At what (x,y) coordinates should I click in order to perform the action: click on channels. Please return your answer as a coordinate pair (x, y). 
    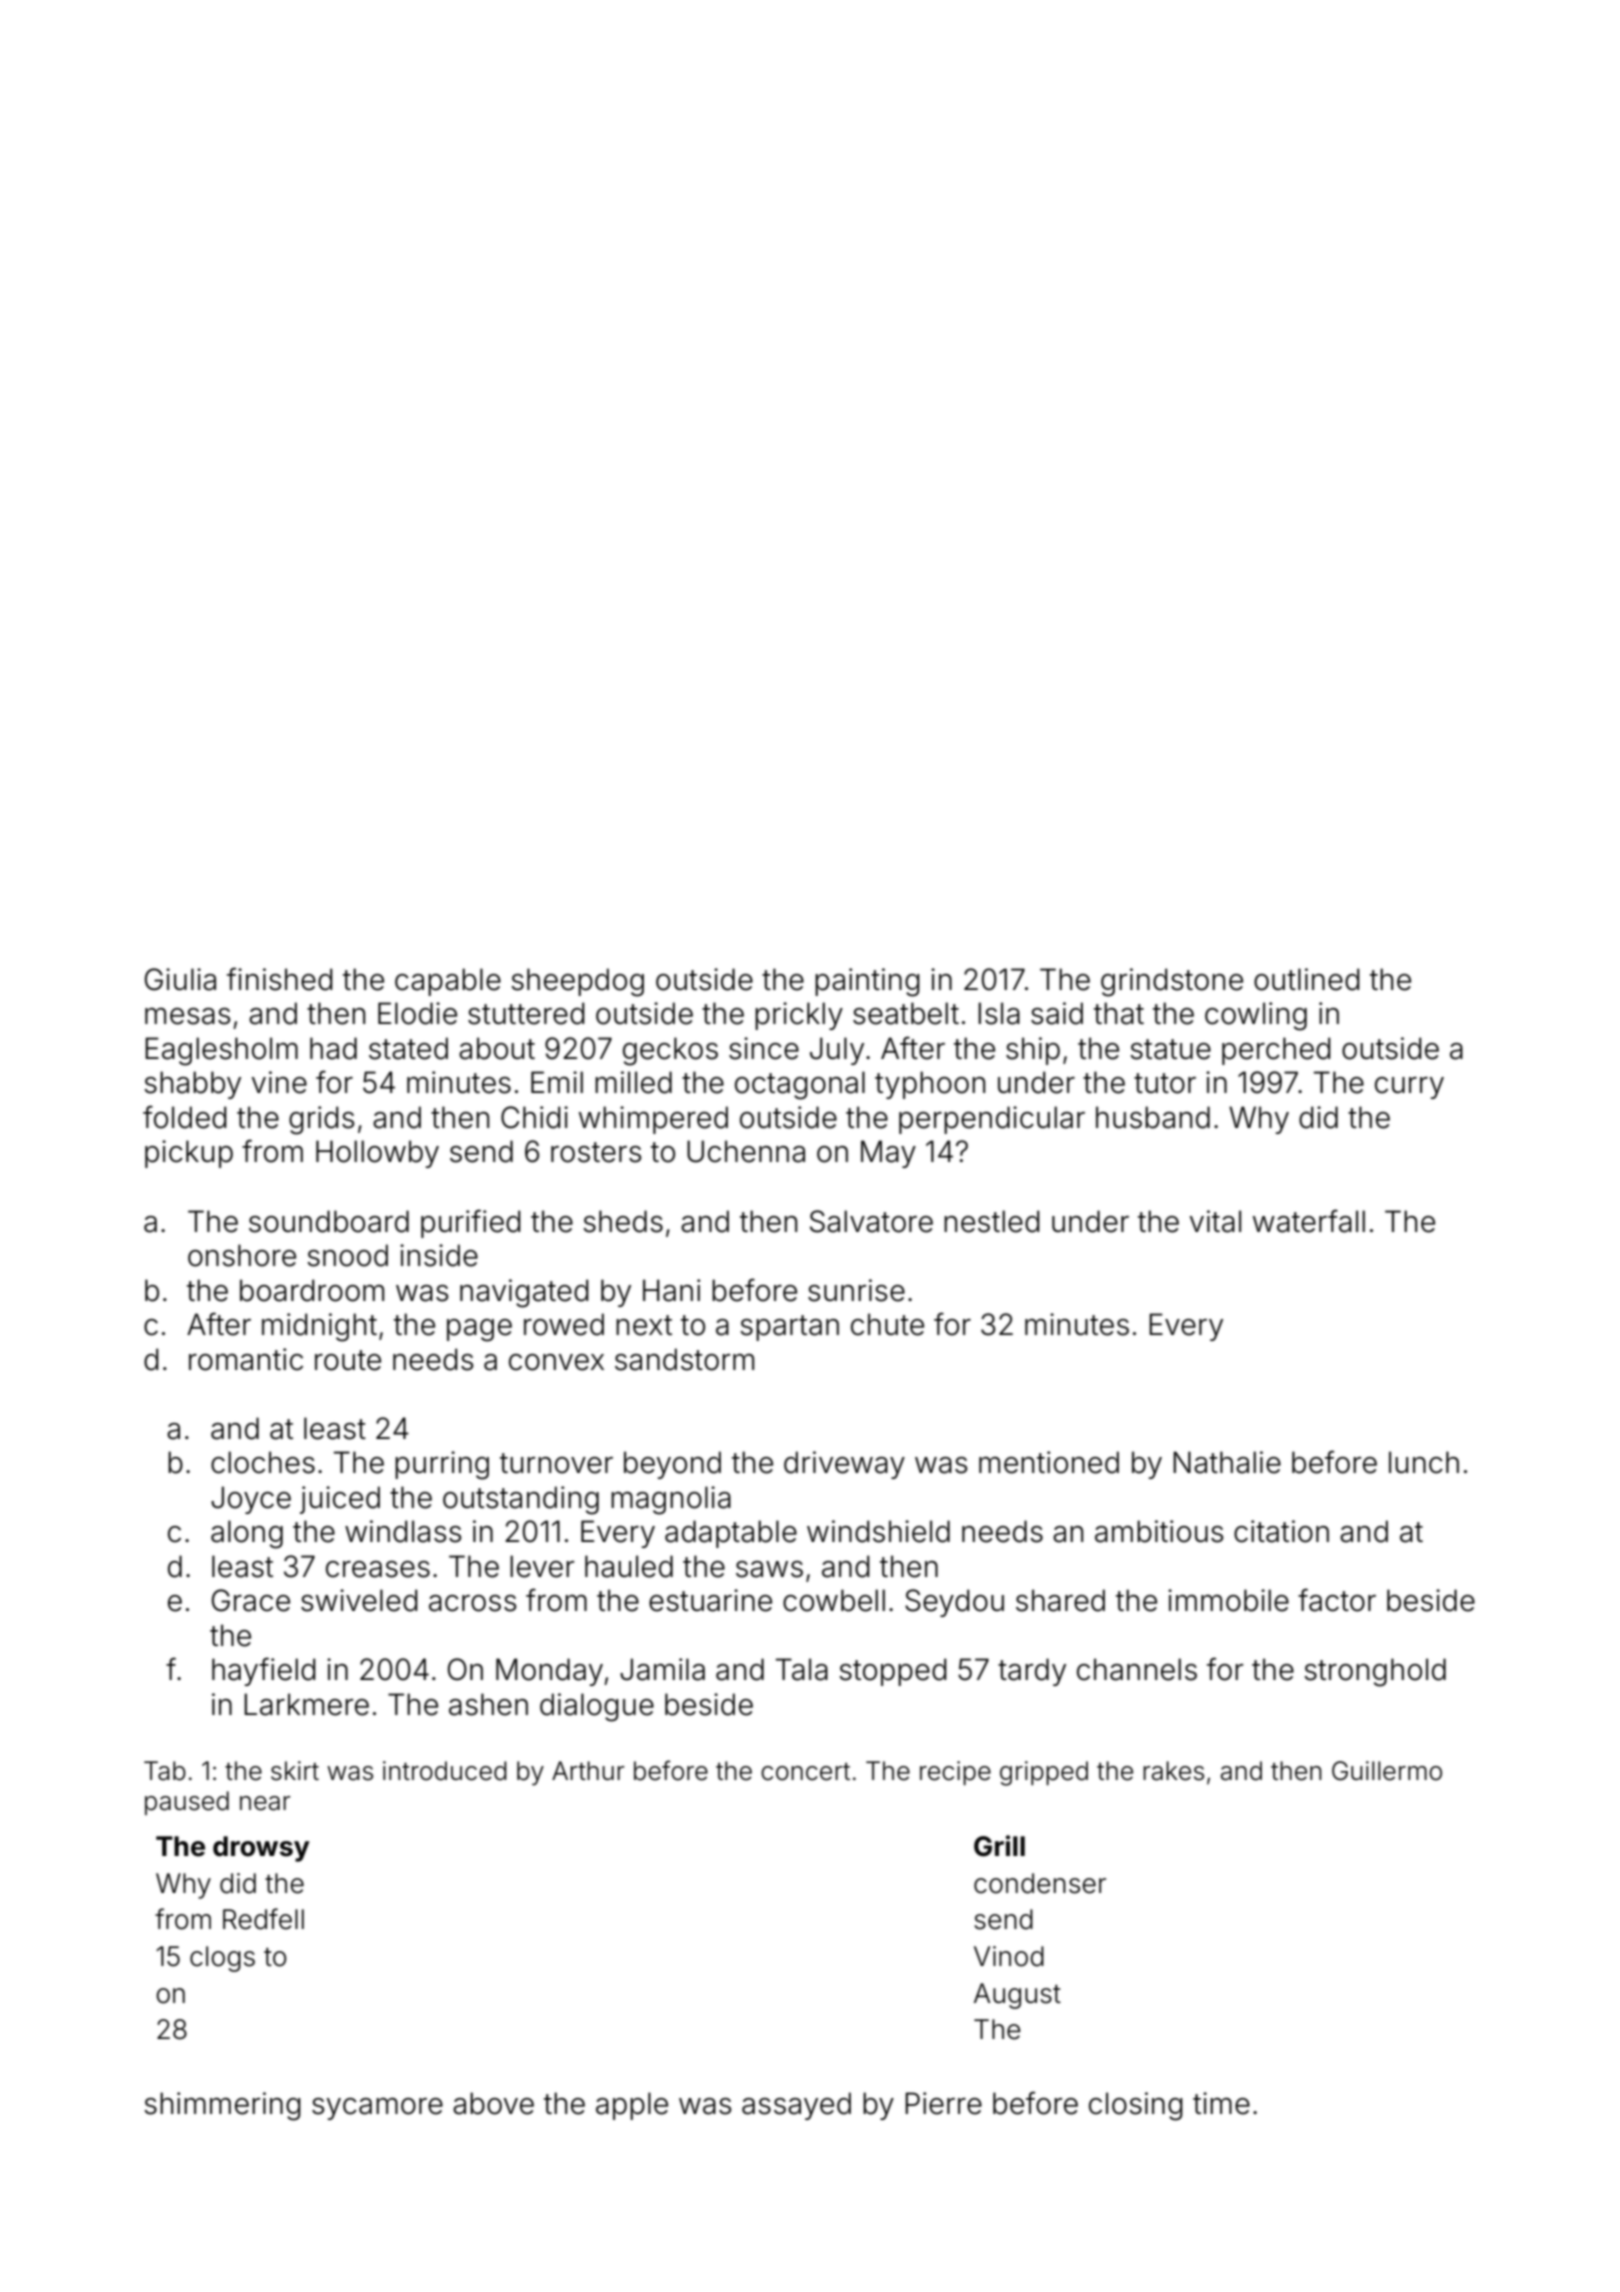
    Looking at the image, I should click on (1137, 1669).
